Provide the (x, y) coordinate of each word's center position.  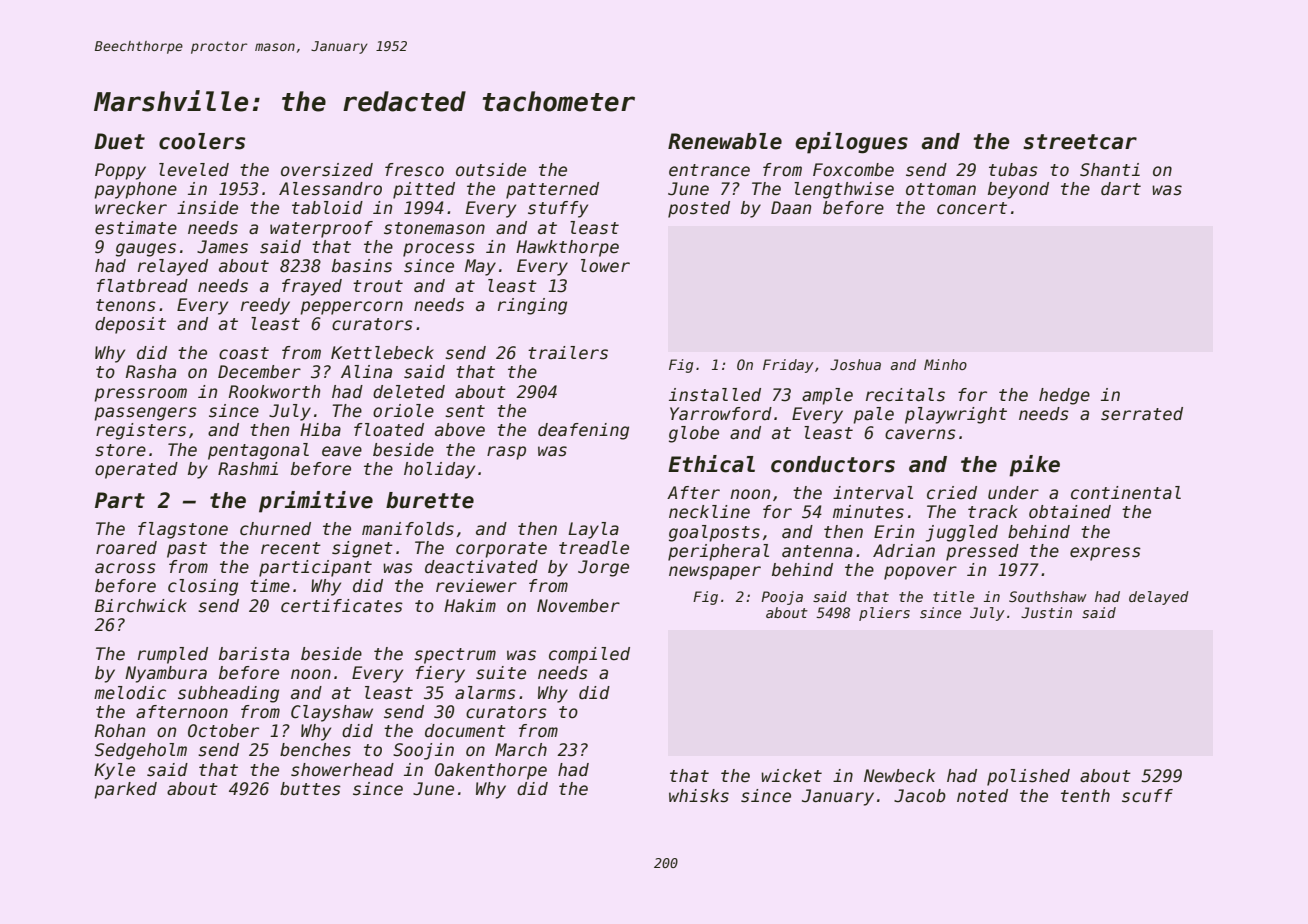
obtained (1070, 512)
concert (972, 208)
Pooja (782, 598)
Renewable (725, 141)
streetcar (1080, 142)
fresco (414, 170)
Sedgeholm (141, 751)
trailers (568, 353)
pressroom (140, 395)
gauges (146, 250)
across (125, 568)
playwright (956, 415)
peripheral (718, 552)
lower (605, 266)
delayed (1159, 598)
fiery (440, 674)
